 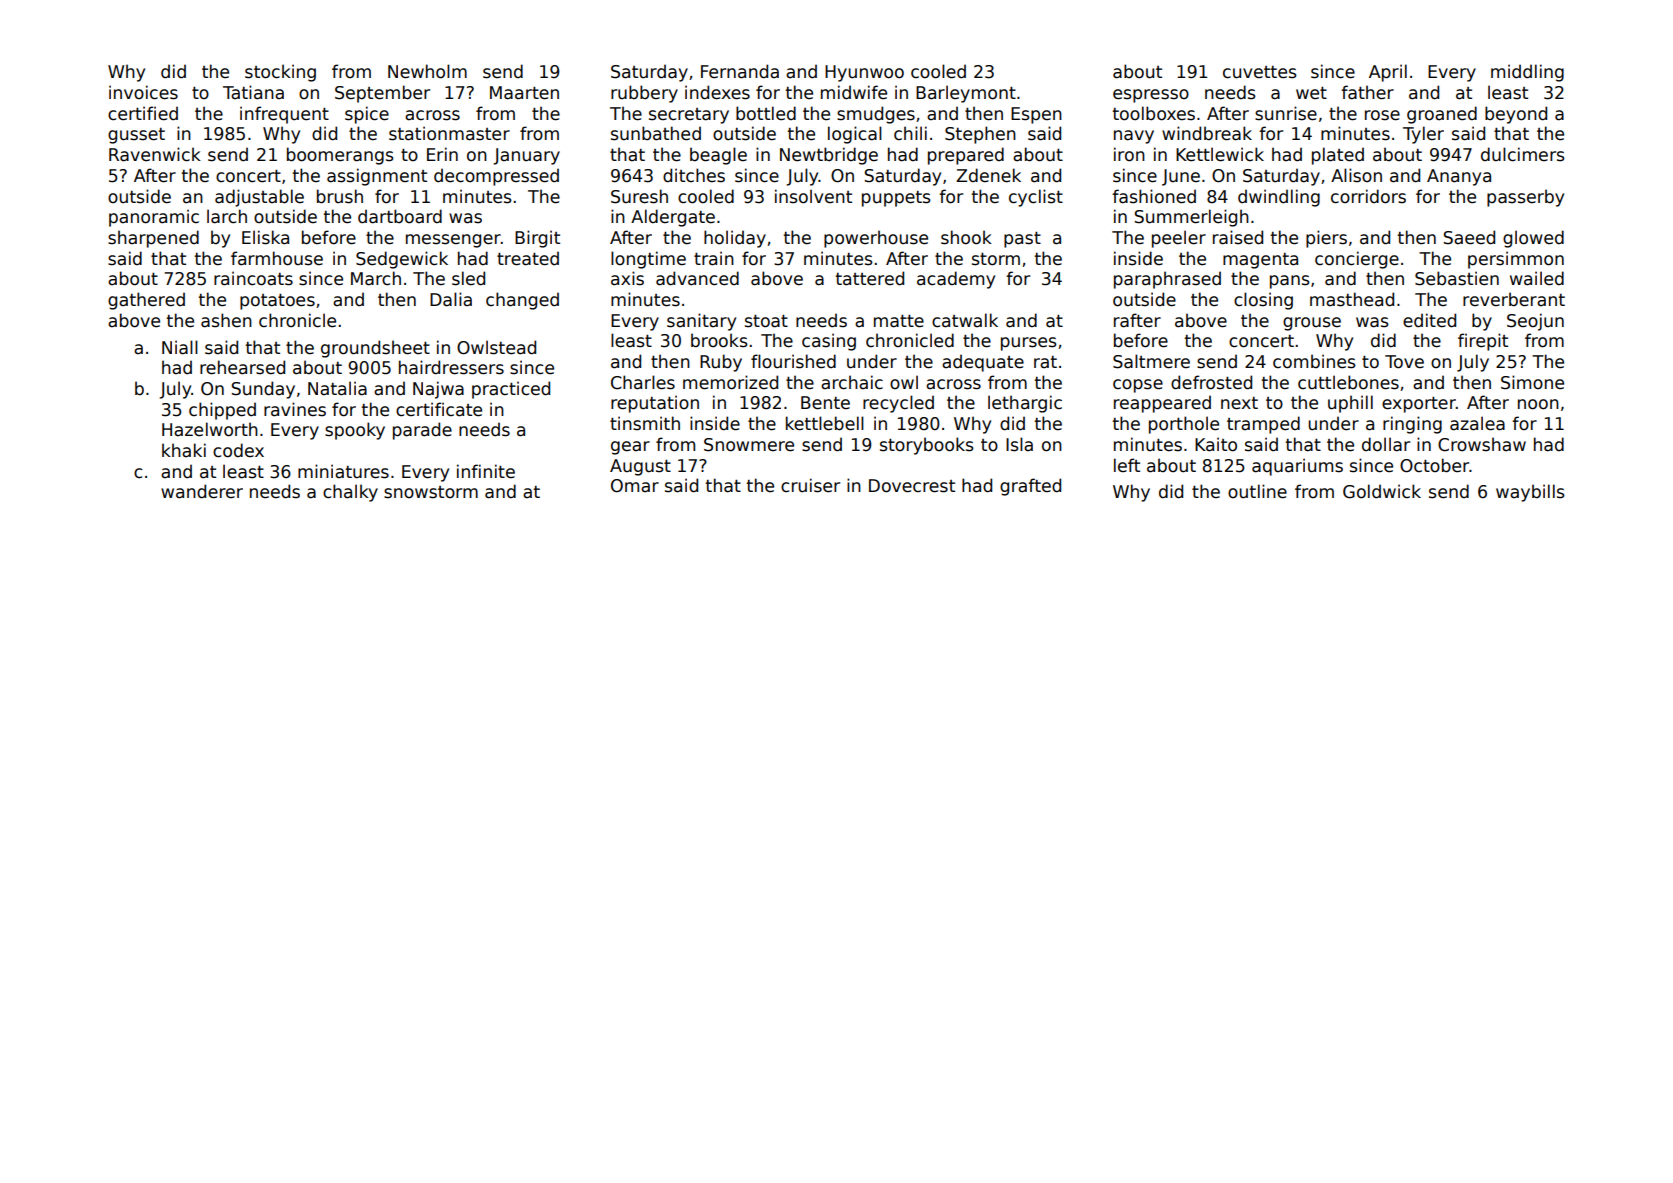 I want to click on groundsheet, so click(x=375, y=349).
